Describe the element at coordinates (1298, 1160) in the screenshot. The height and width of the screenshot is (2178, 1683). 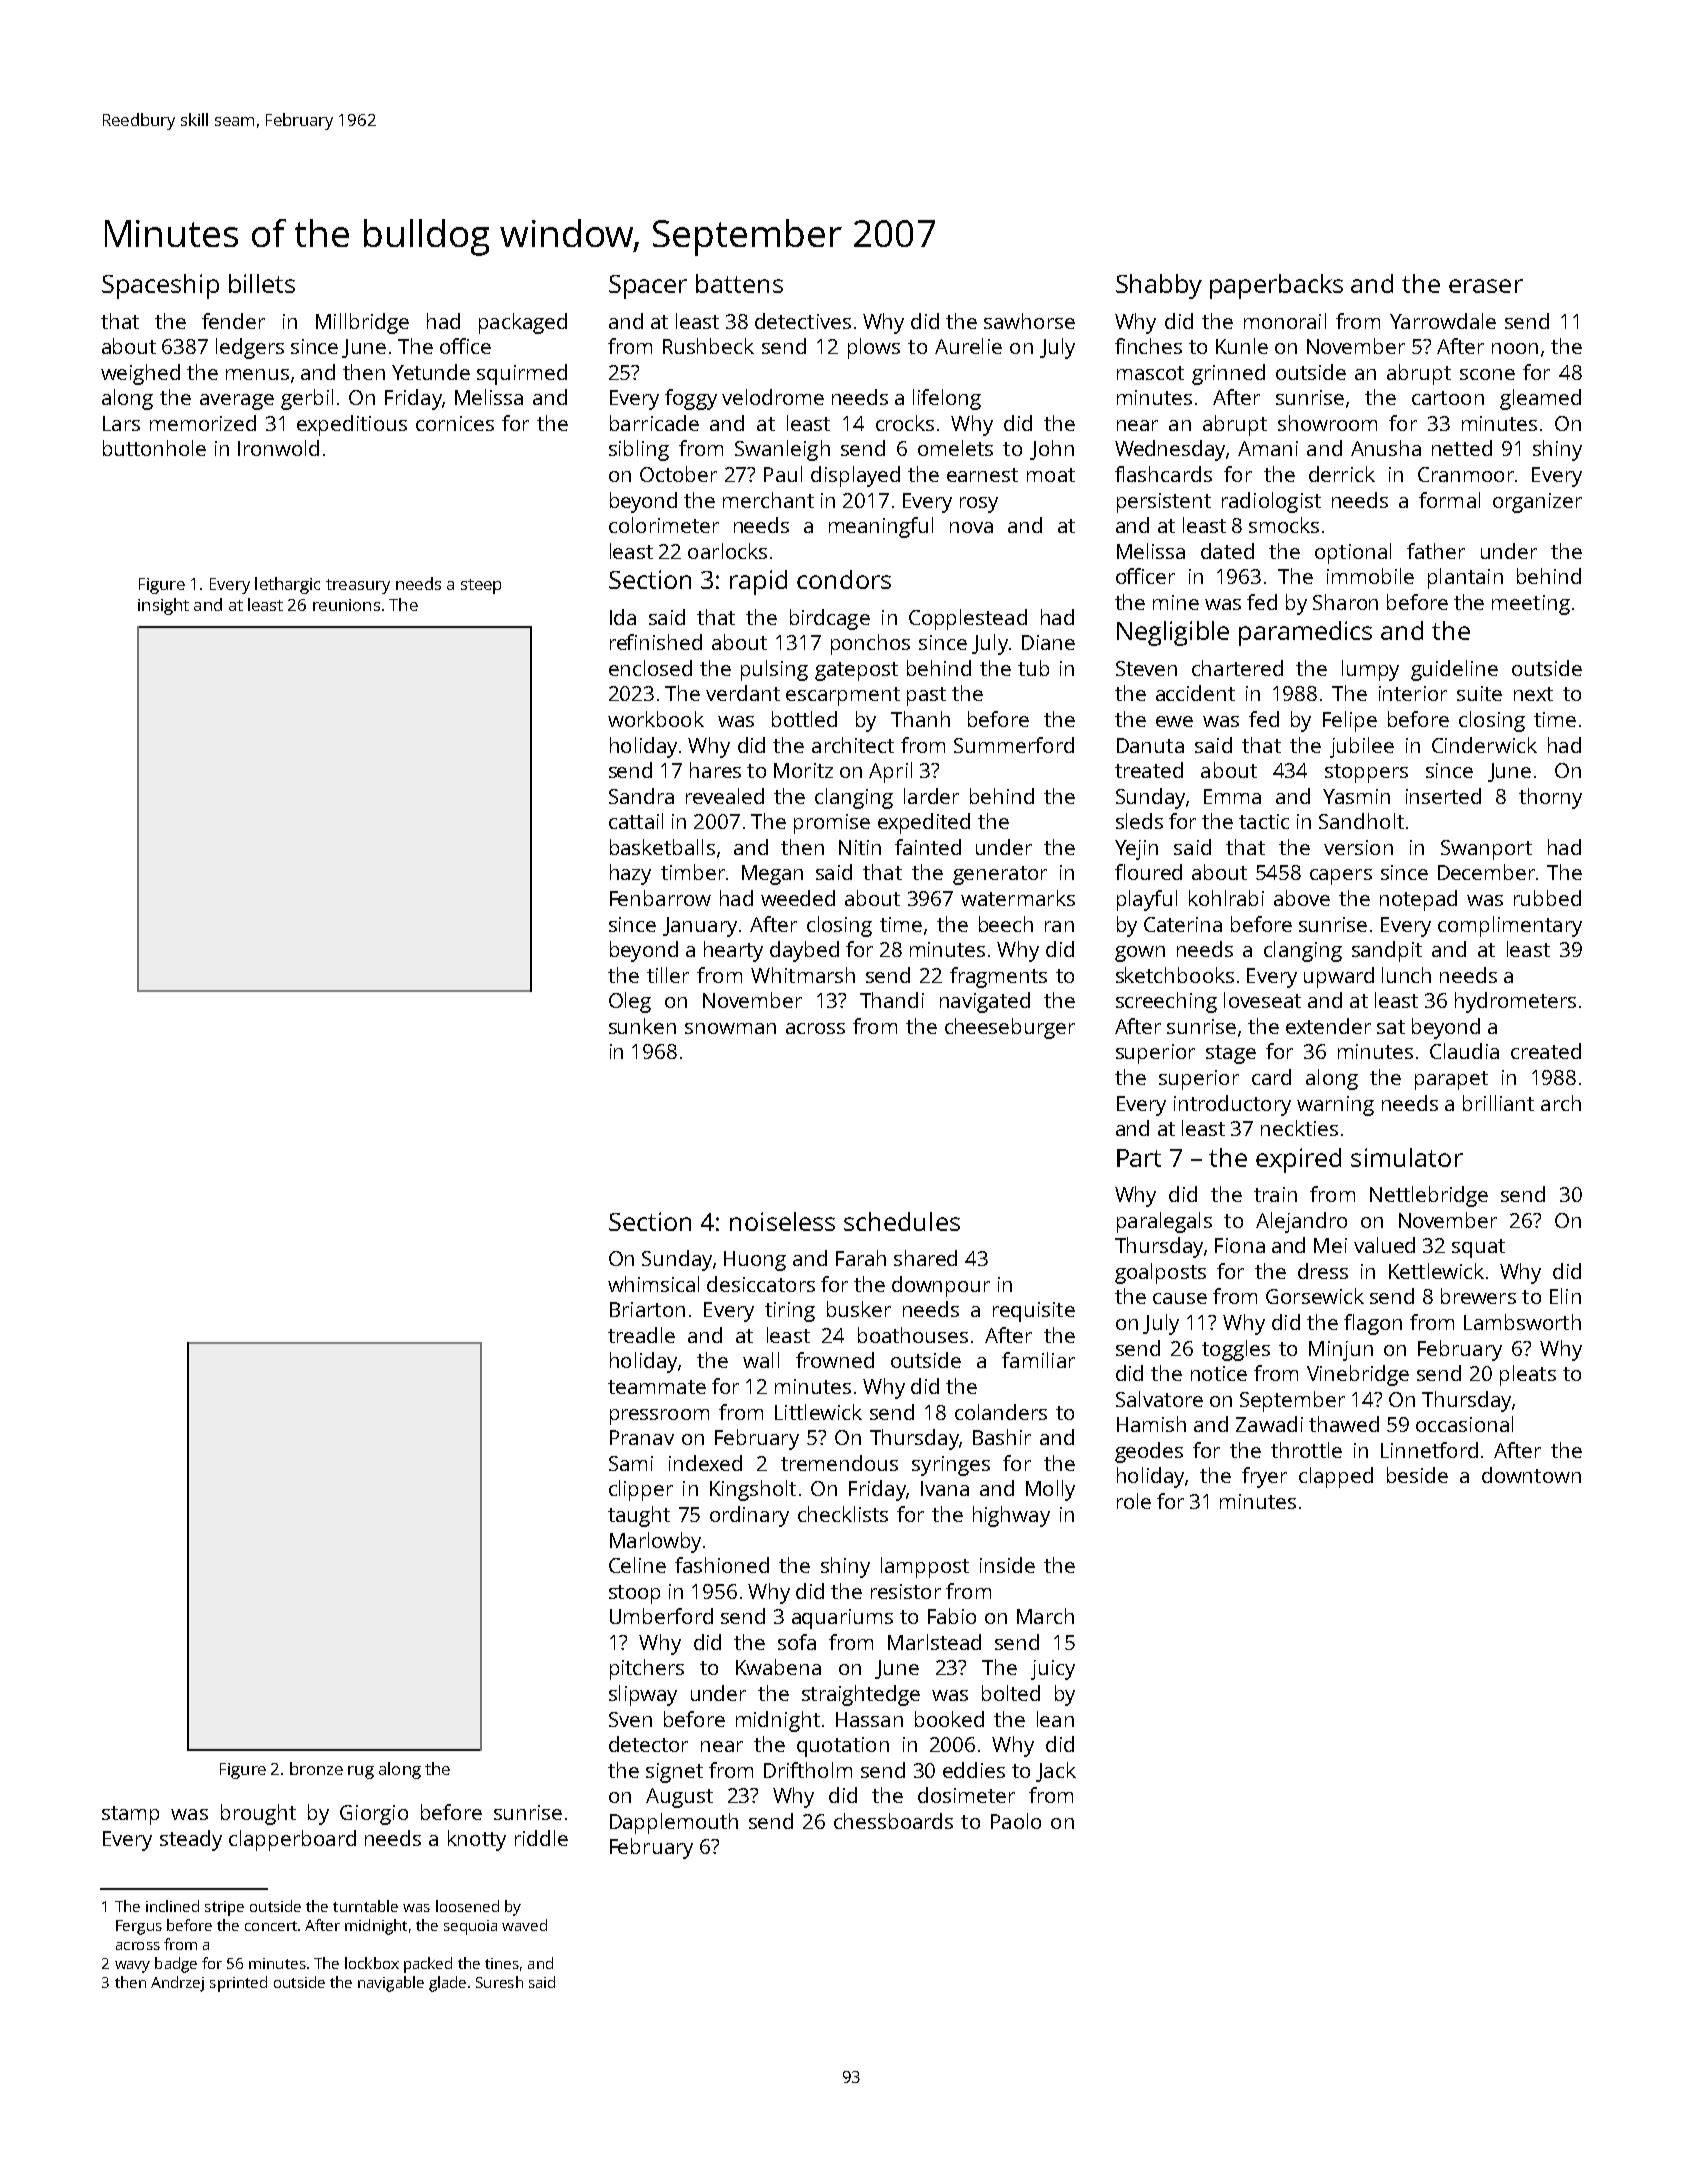
I see `expired` at that location.
